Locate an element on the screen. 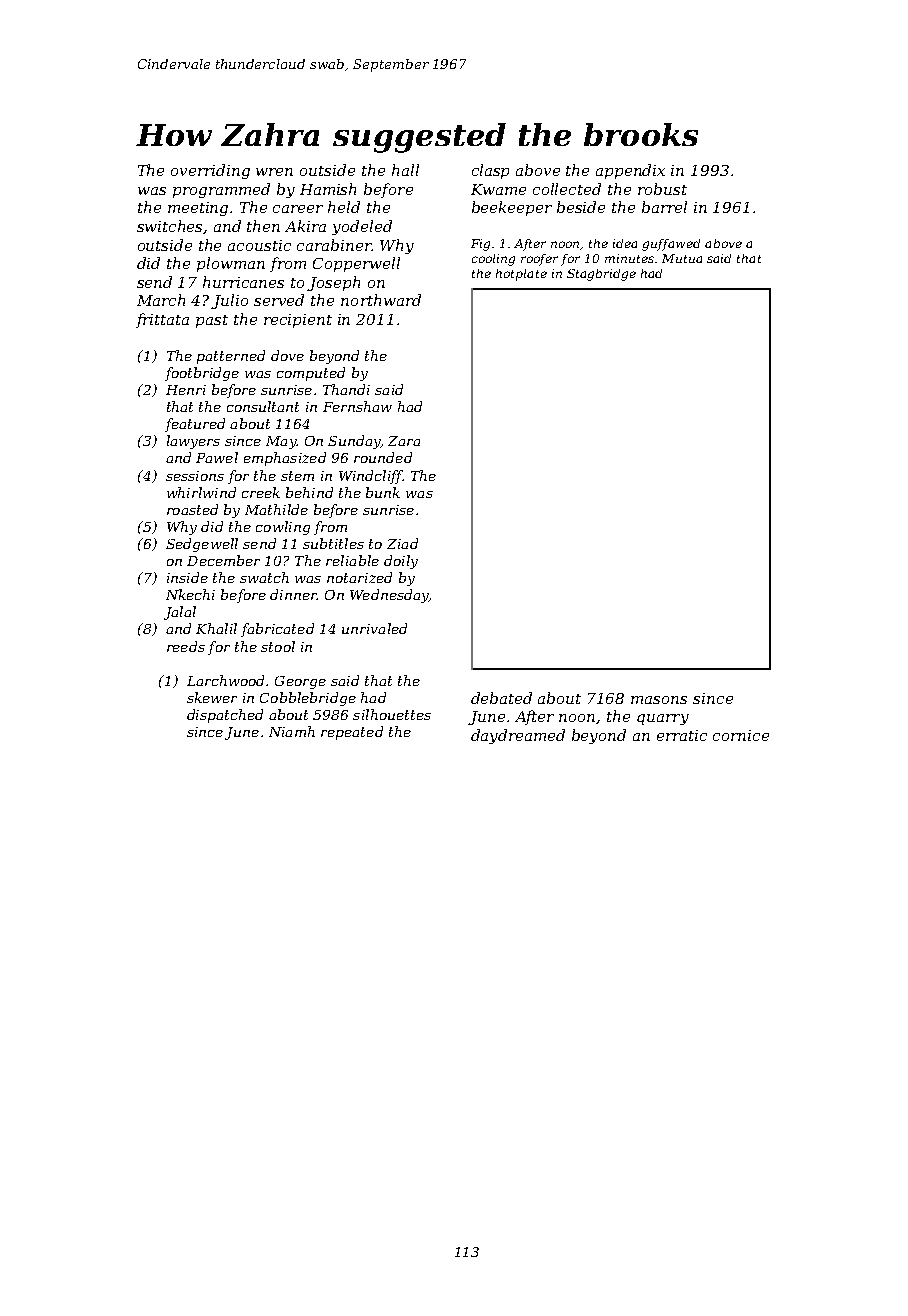 The width and height of the screenshot is (908, 1316). stool is located at coordinates (278, 646).
